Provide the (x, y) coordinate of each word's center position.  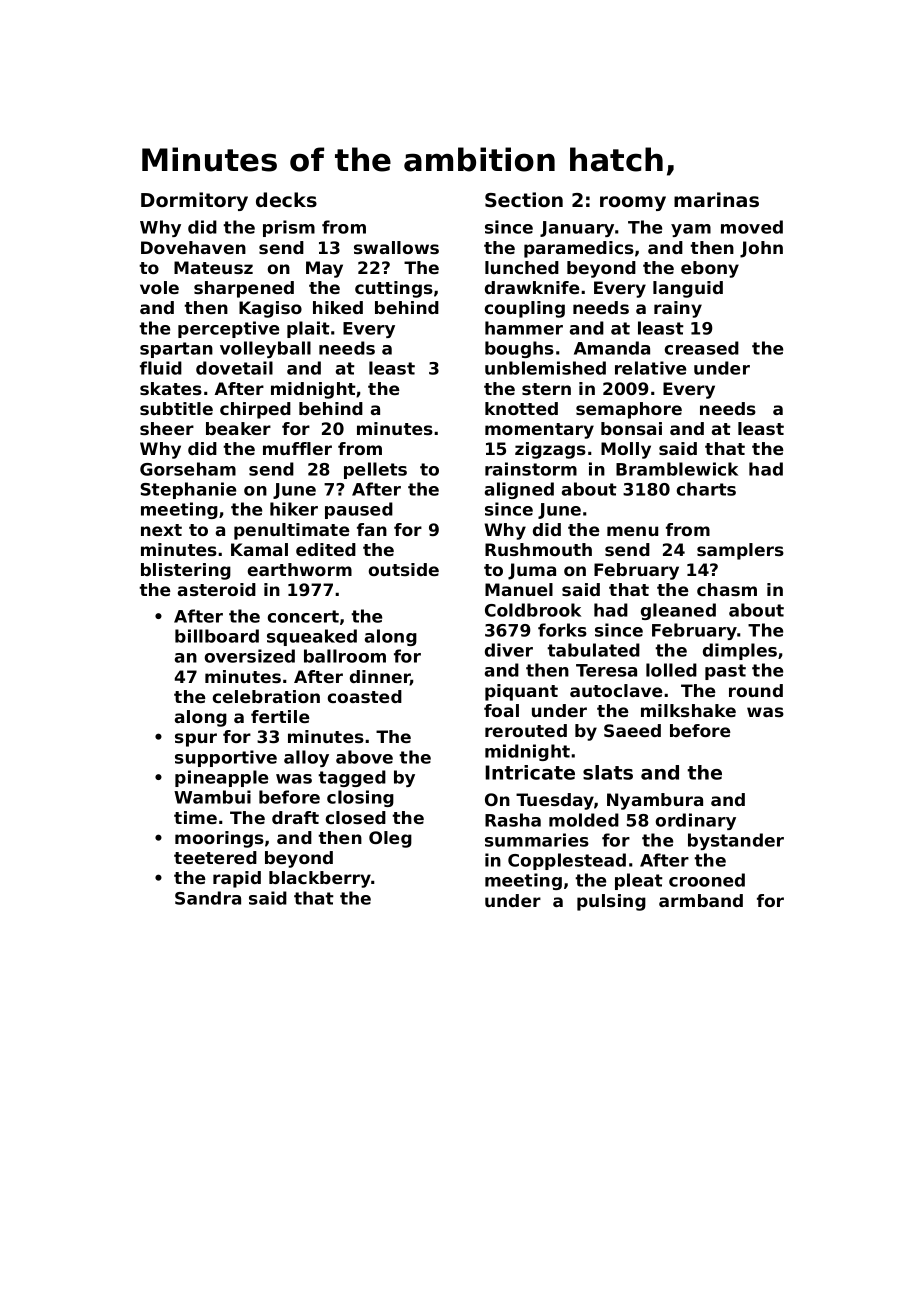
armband (701, 900)
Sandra (208, 898)
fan (372, 529)
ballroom (345, 656)
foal (501, 710)
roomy (633, 203)
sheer (167, 428)
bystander (736, 841)
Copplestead (567, 861)
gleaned (678, 611)
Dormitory (194, 201)
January (577, 229)
